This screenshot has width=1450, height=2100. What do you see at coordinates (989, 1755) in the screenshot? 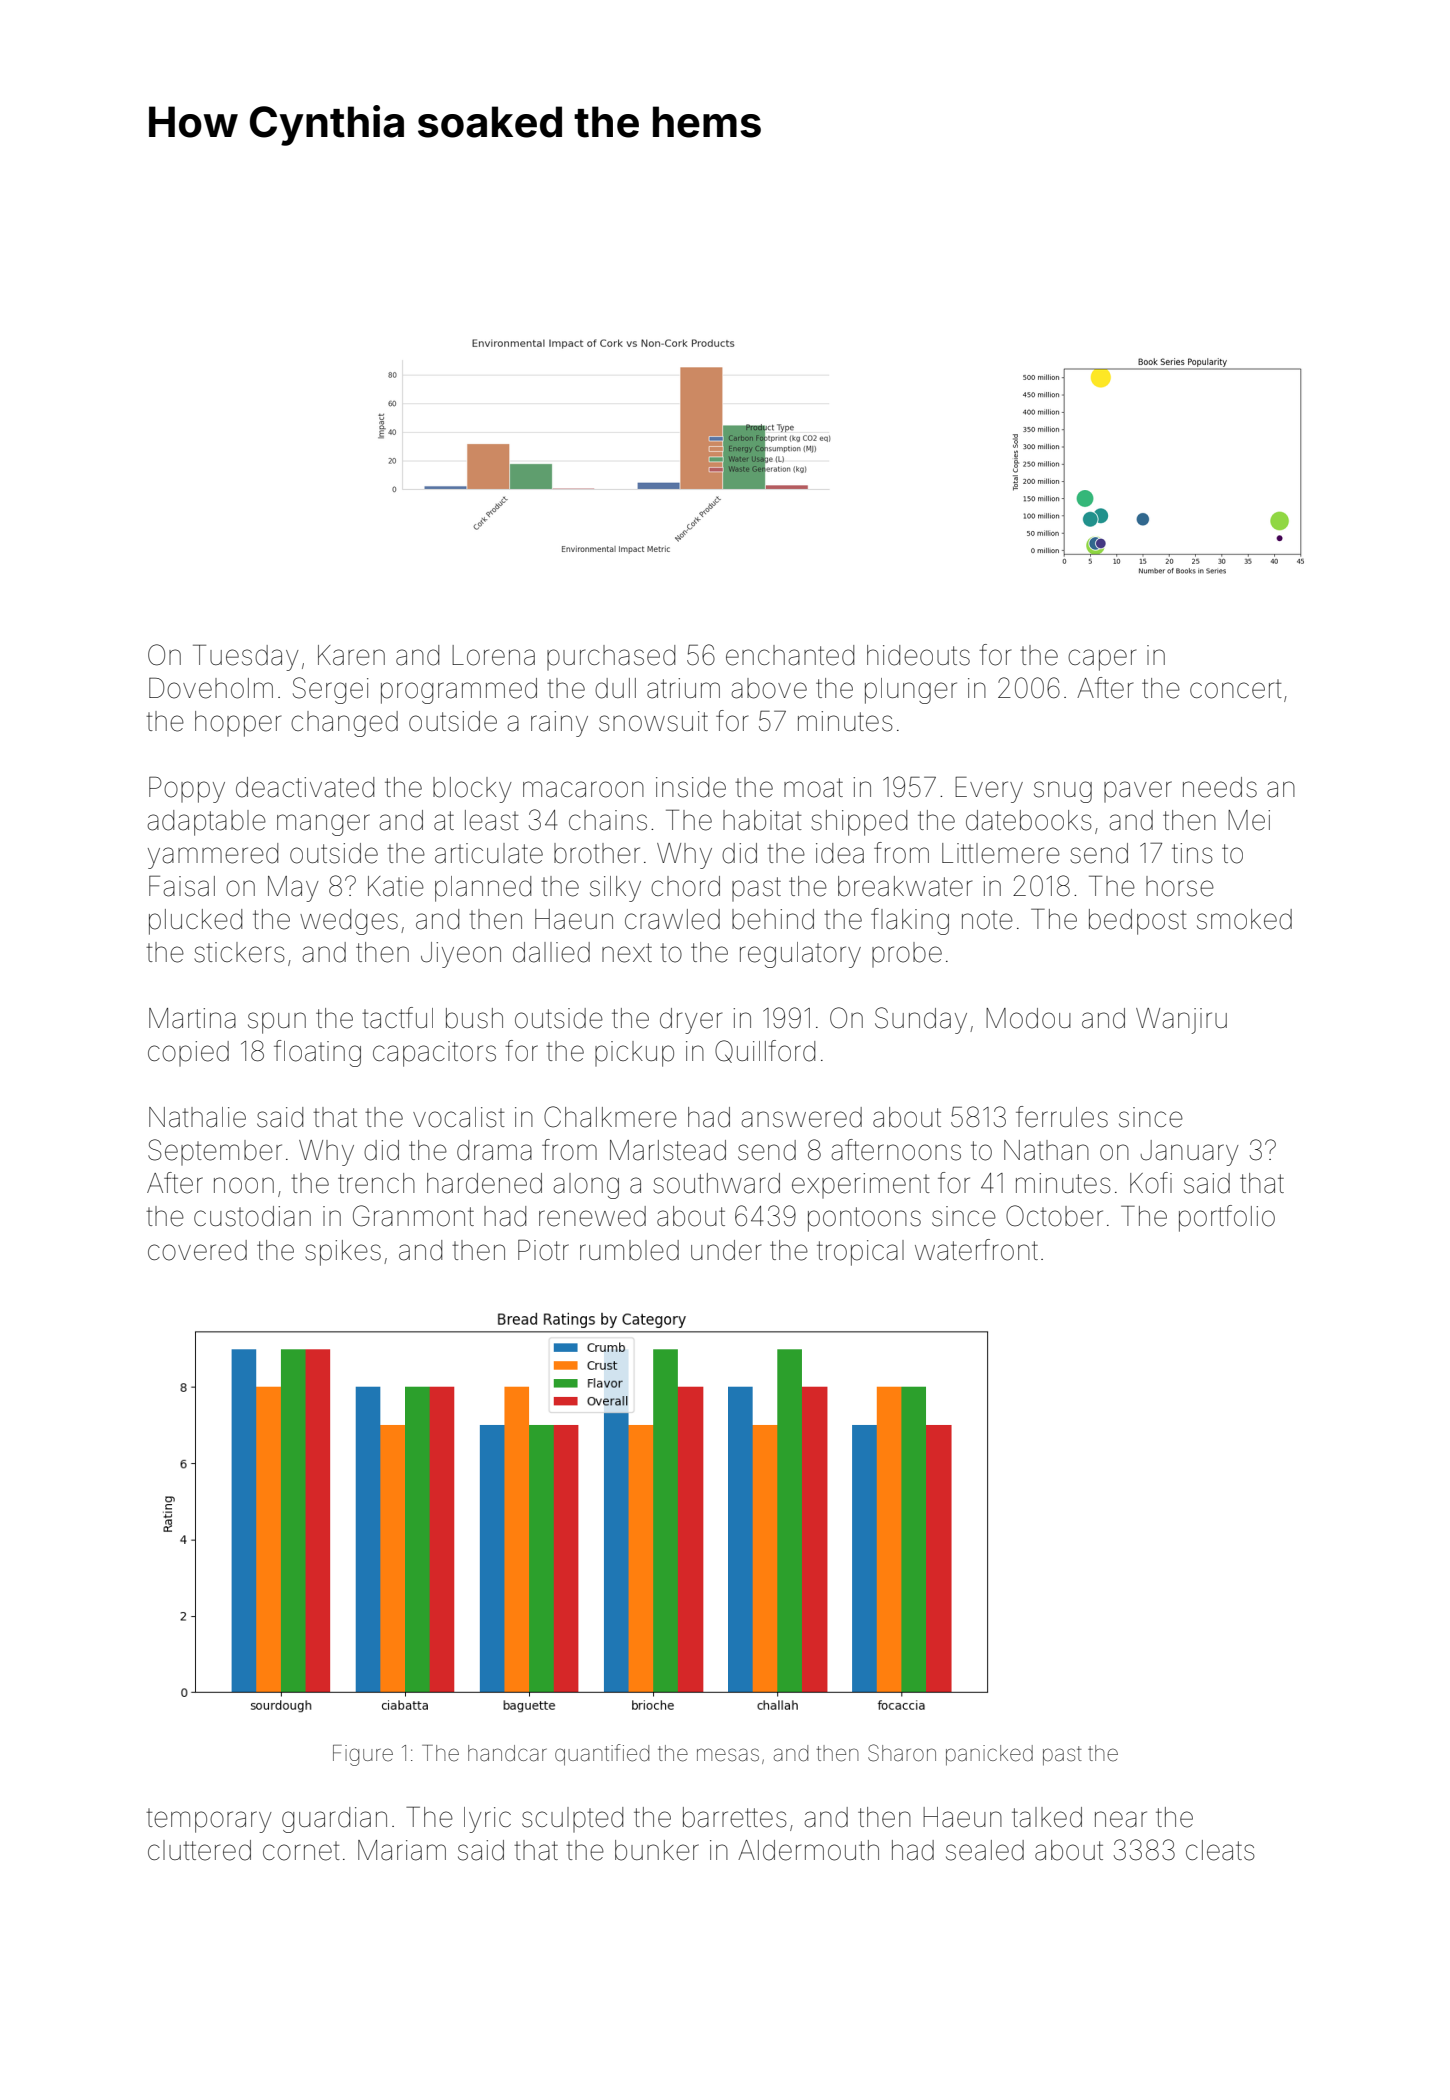
I see `panicked` at bounding box center [989, 1755].
